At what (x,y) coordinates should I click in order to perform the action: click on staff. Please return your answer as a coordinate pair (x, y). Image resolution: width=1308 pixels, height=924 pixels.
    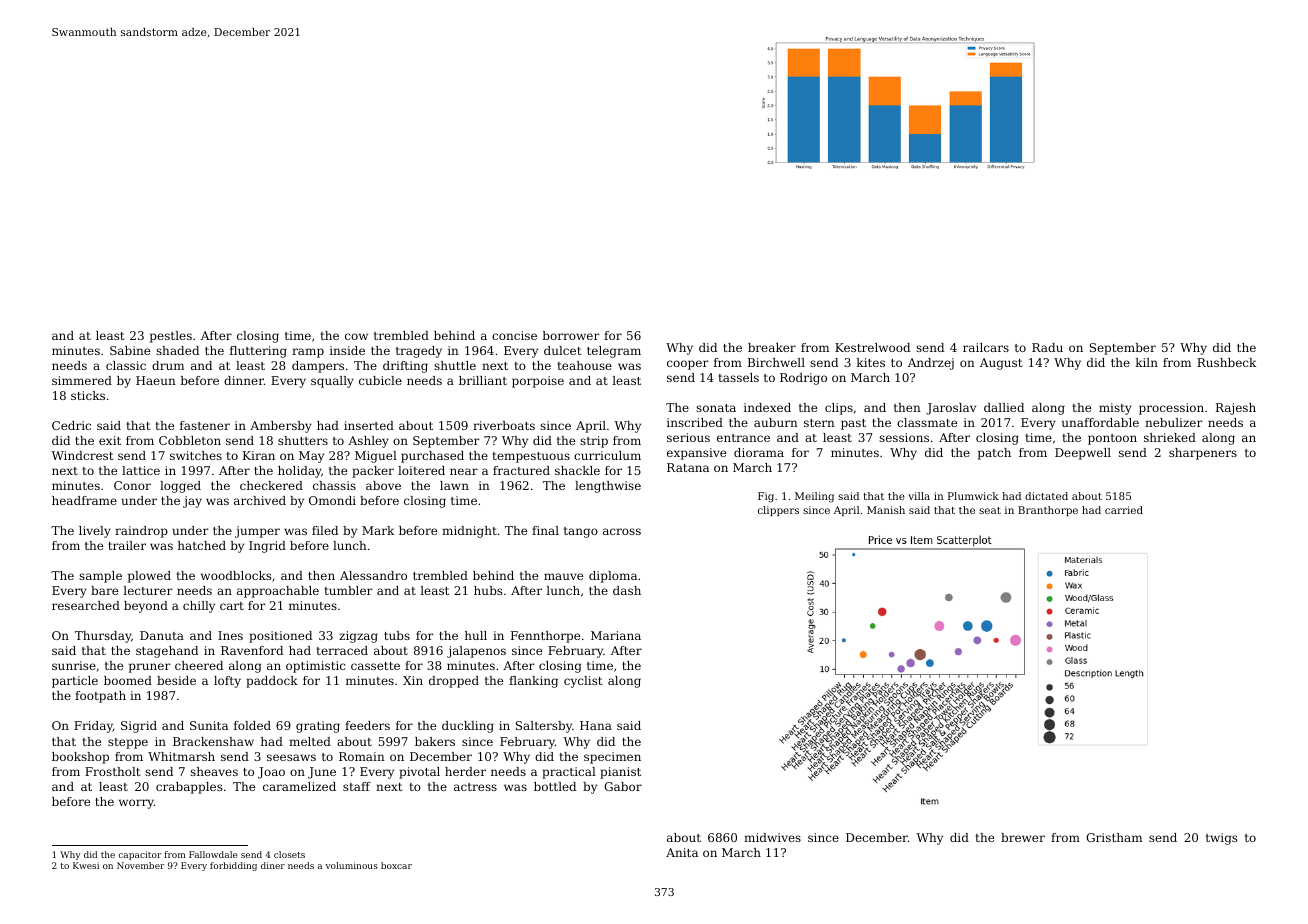
    Looking at the image, I should click on (357, 786).
